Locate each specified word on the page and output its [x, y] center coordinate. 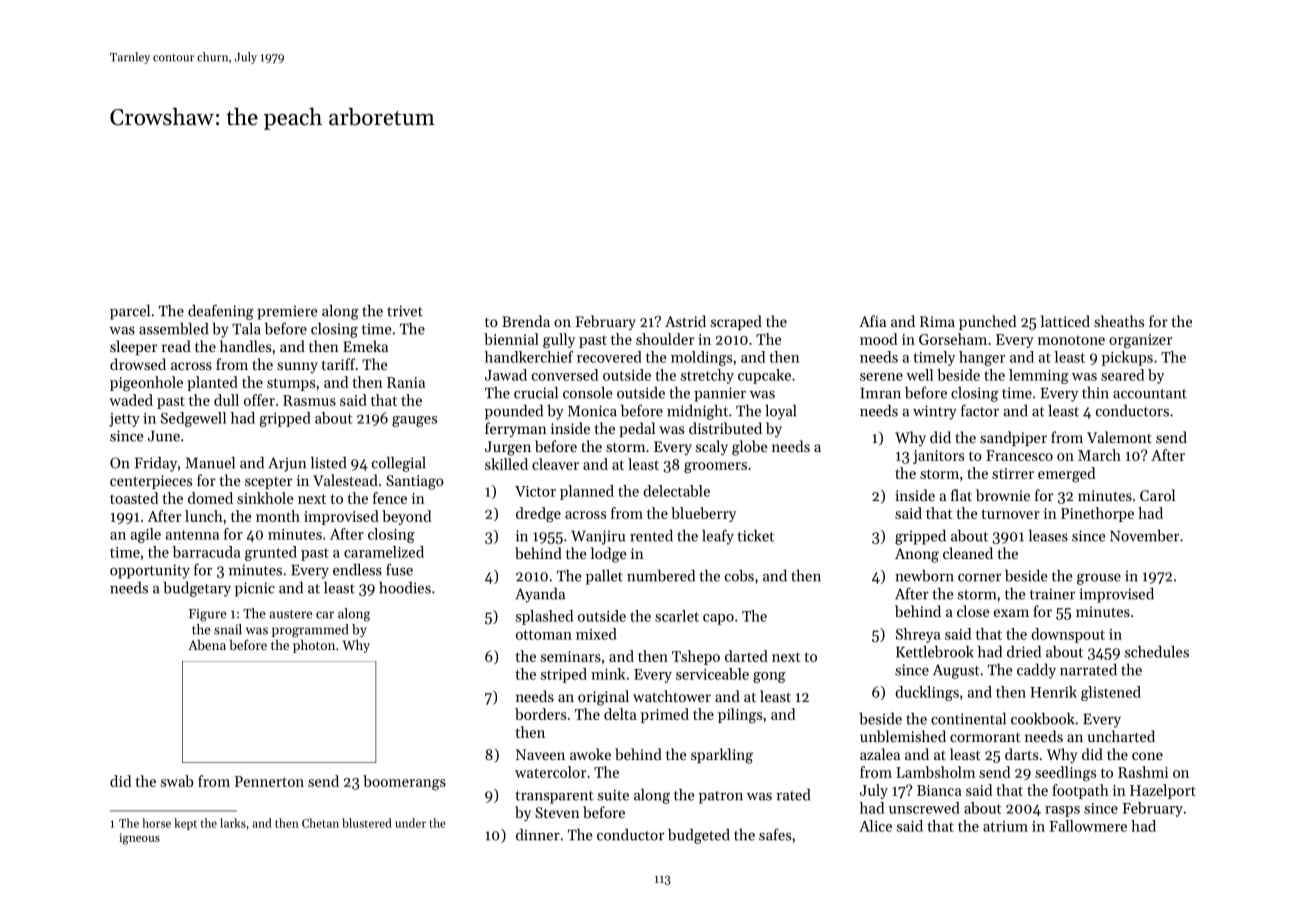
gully [559, 341]
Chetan [320, 823]
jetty [124, 420]
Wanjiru [598, 537]
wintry [935, 412]
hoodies [405, 588]
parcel [130, 312]
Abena [207, 645]
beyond [406, 517]
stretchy [707, 376]
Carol [1157, 495]
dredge [538, 515]
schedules [1157, 651]
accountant [1150, 394]
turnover [1010, 514]
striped [564, 675]
